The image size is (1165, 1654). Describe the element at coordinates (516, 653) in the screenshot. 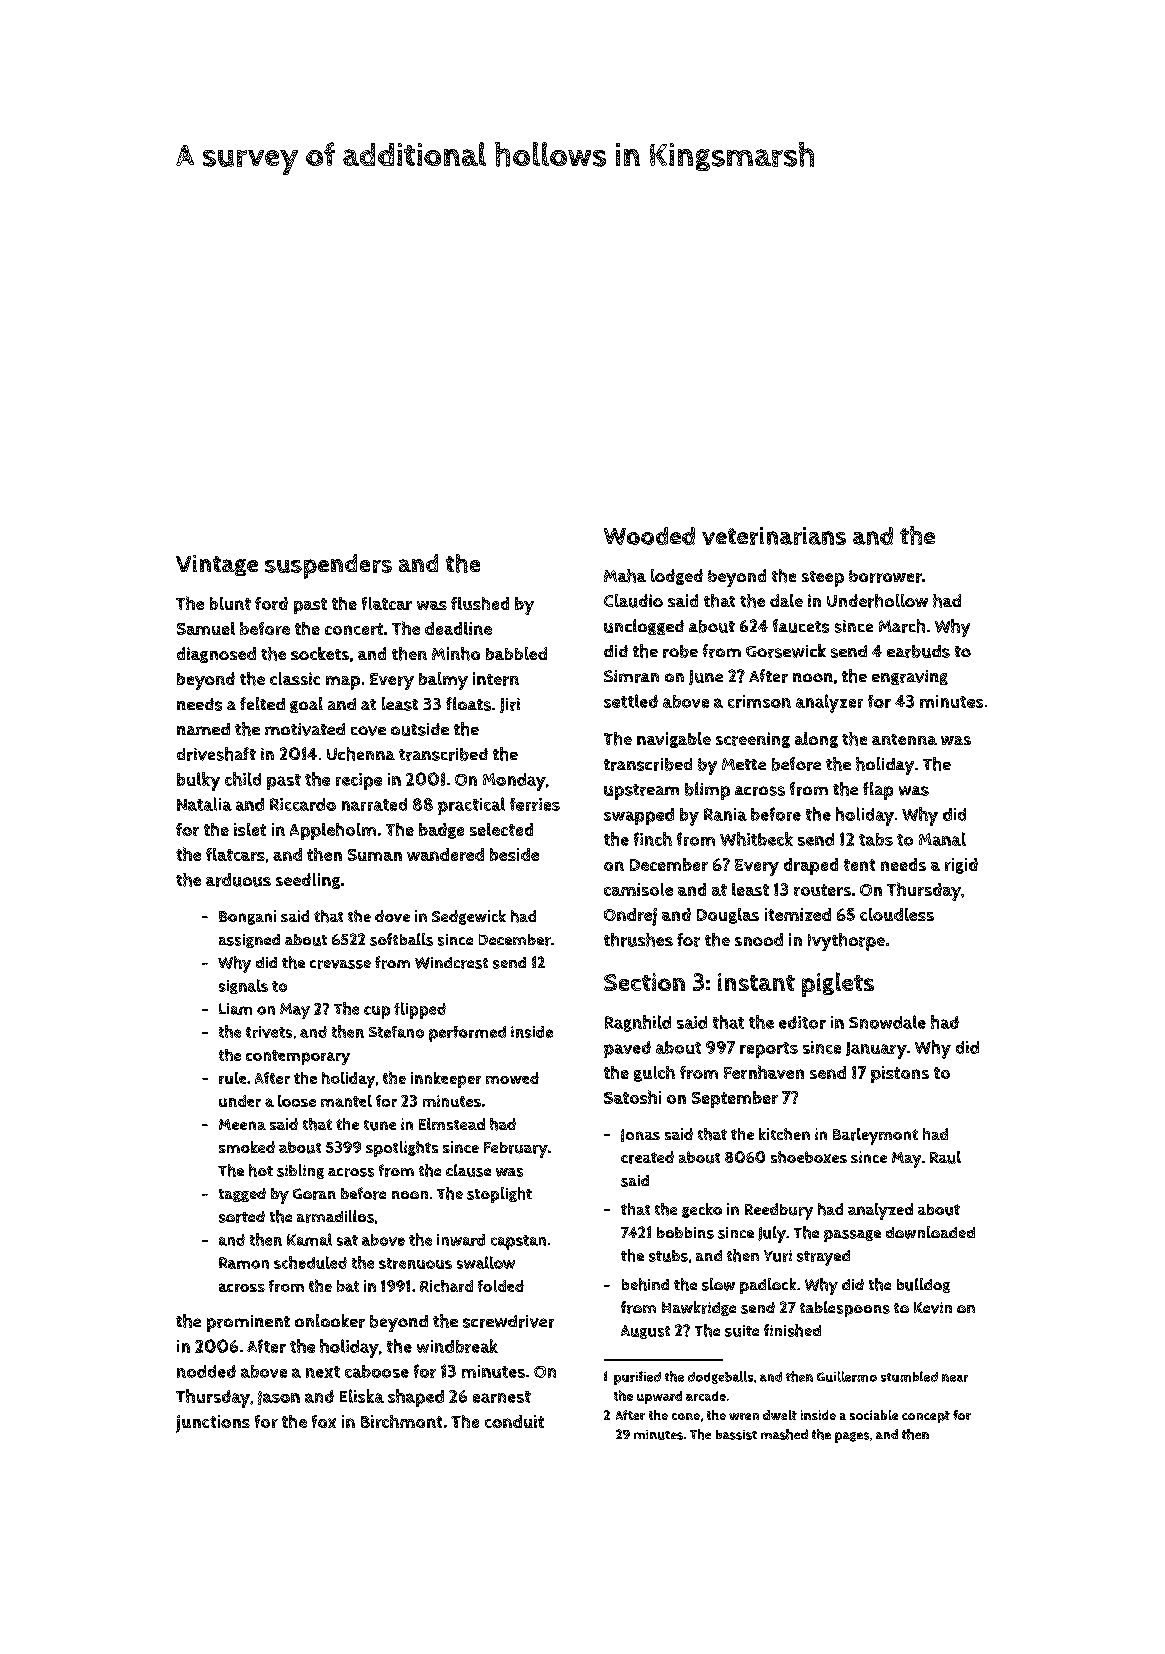

I see `babbled` at that location.
